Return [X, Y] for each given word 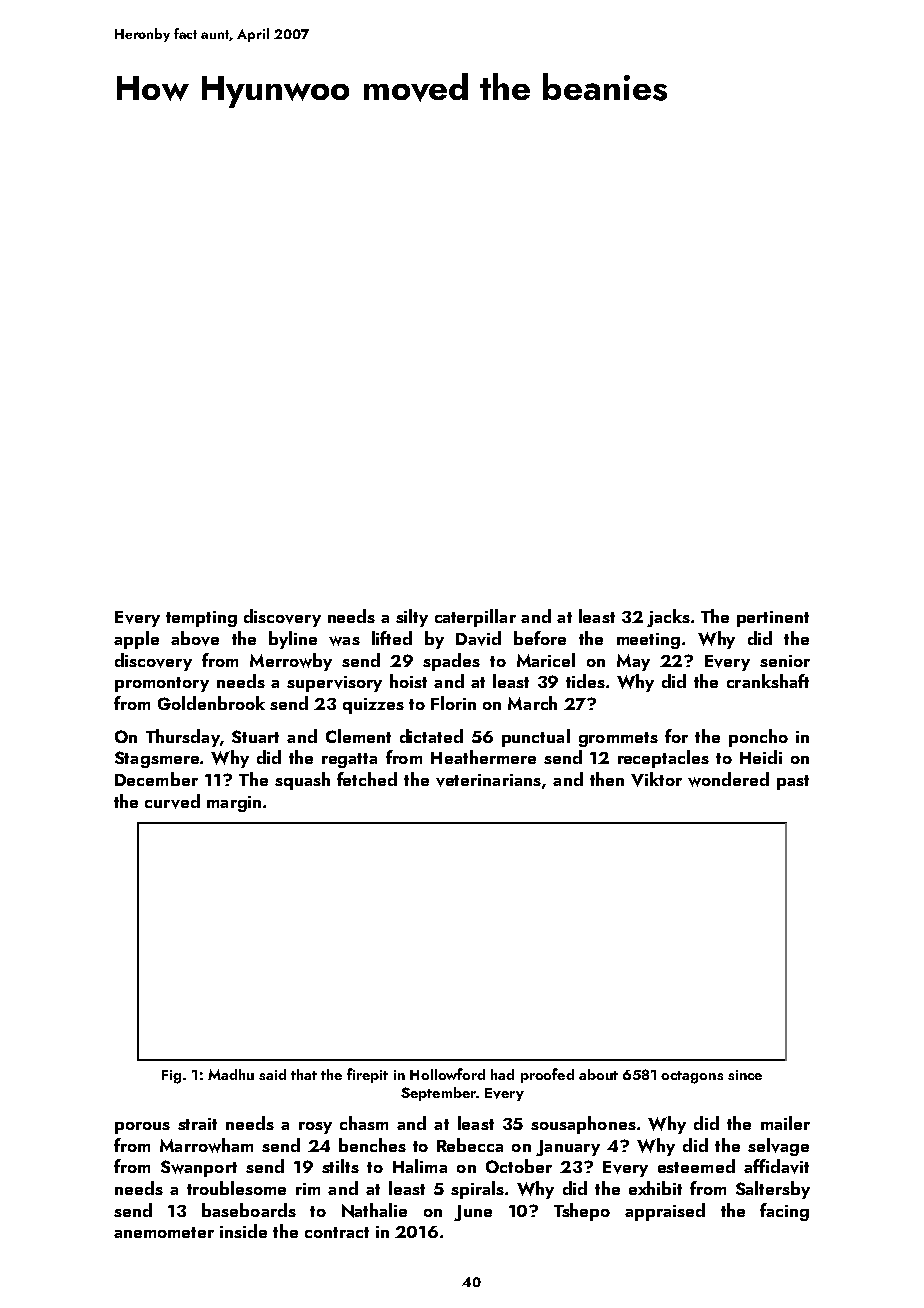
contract [337, 1232]
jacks [668, 618]
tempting [201, 619]
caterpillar [475, 618]
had [502, 1074]
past [793, 782]
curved [172, 801]
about [598, 1074]
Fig [171, 1077]
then [607, 779]
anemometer [164, 1232]
